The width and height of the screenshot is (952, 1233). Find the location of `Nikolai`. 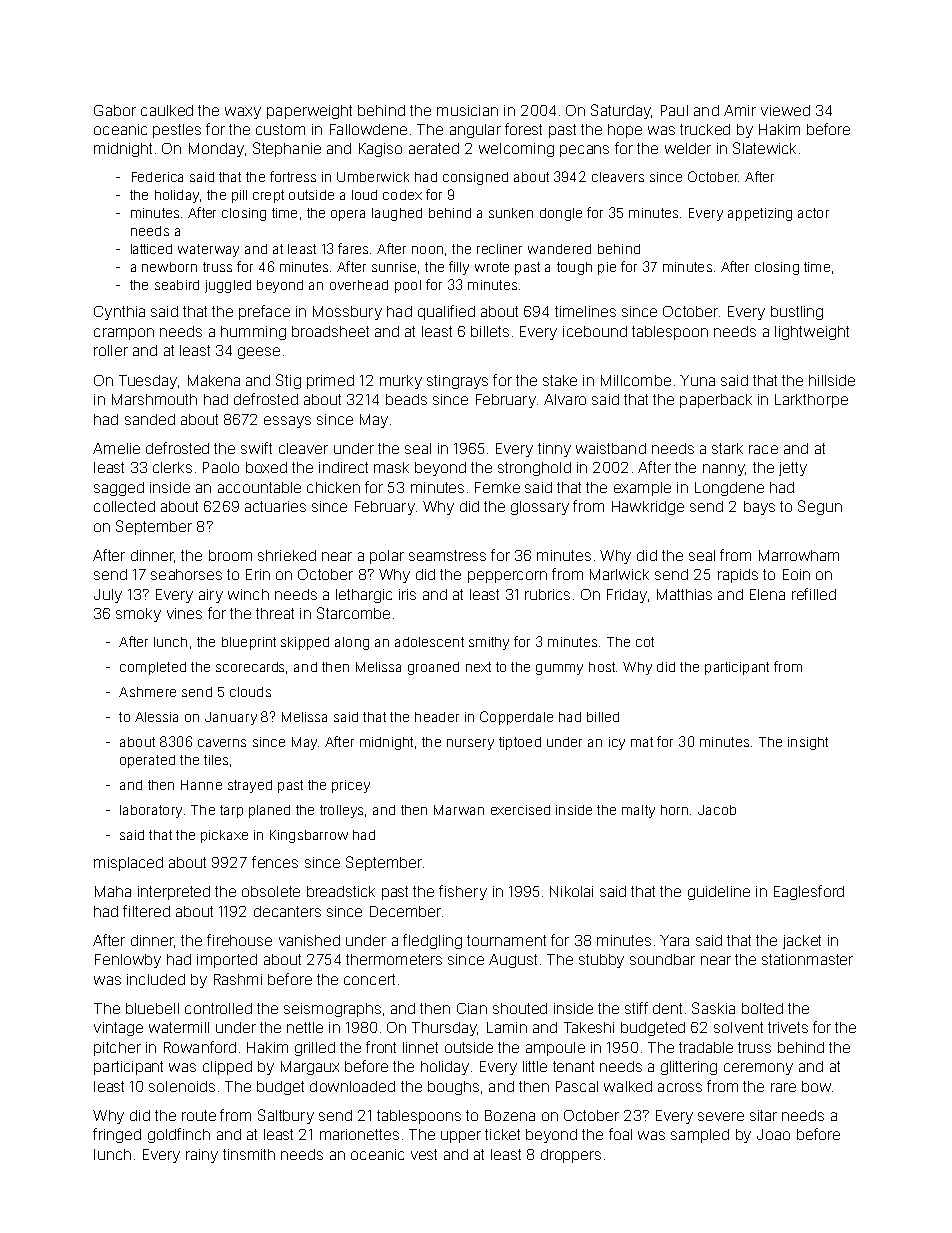

Nikolai is located at coordinates (571, 891).
